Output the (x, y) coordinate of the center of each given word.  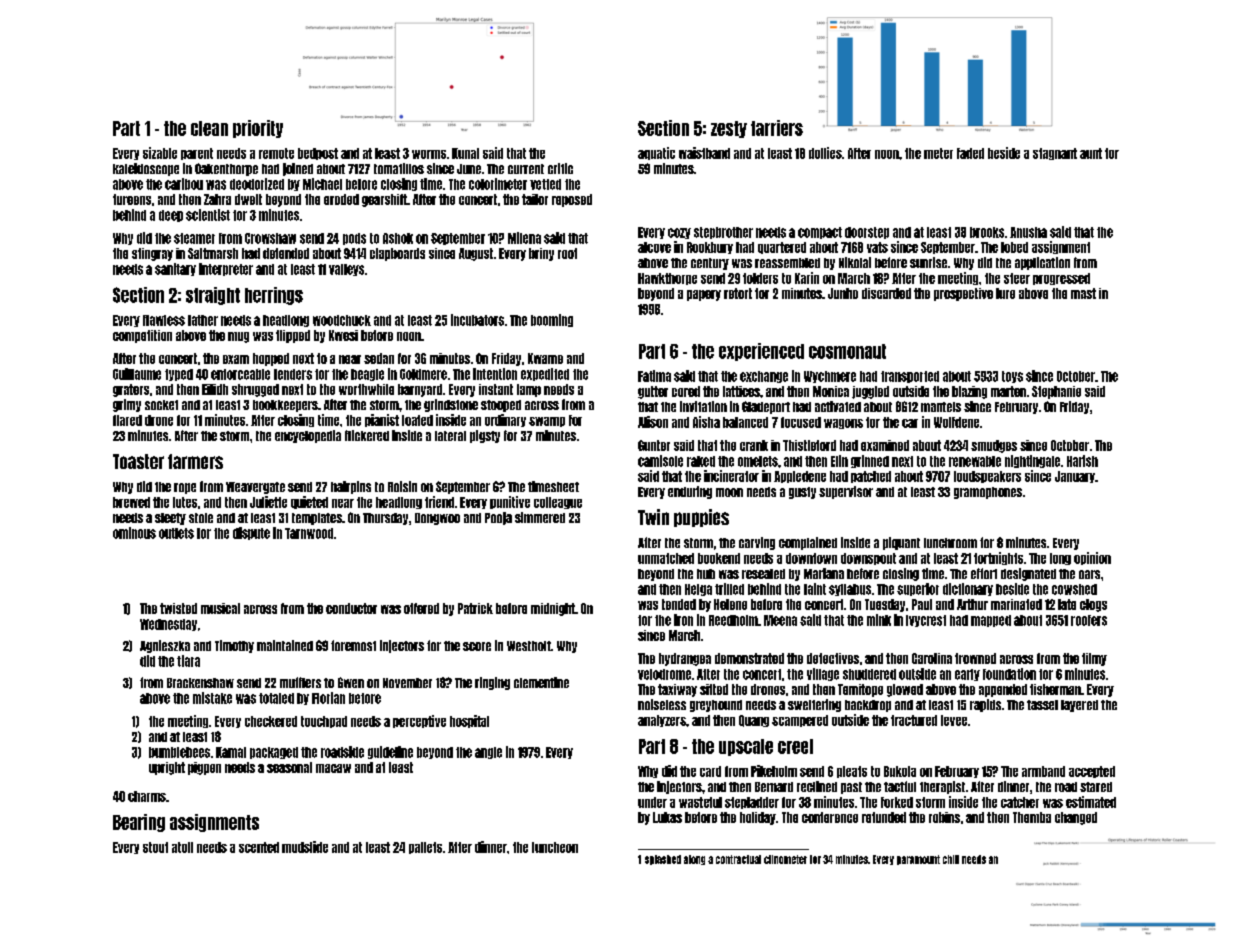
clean (209, 128)
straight (213, 296)
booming (552, 320)
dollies (825, 153)
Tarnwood (309, 533)
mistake (212, 698)
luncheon (555, 847)
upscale (746, 747)
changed (1076, 818)
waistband (704, 153)
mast (1083, 293)
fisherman (1055, 689)
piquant (901, 543)
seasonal (289, 767)
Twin (653, 517)
